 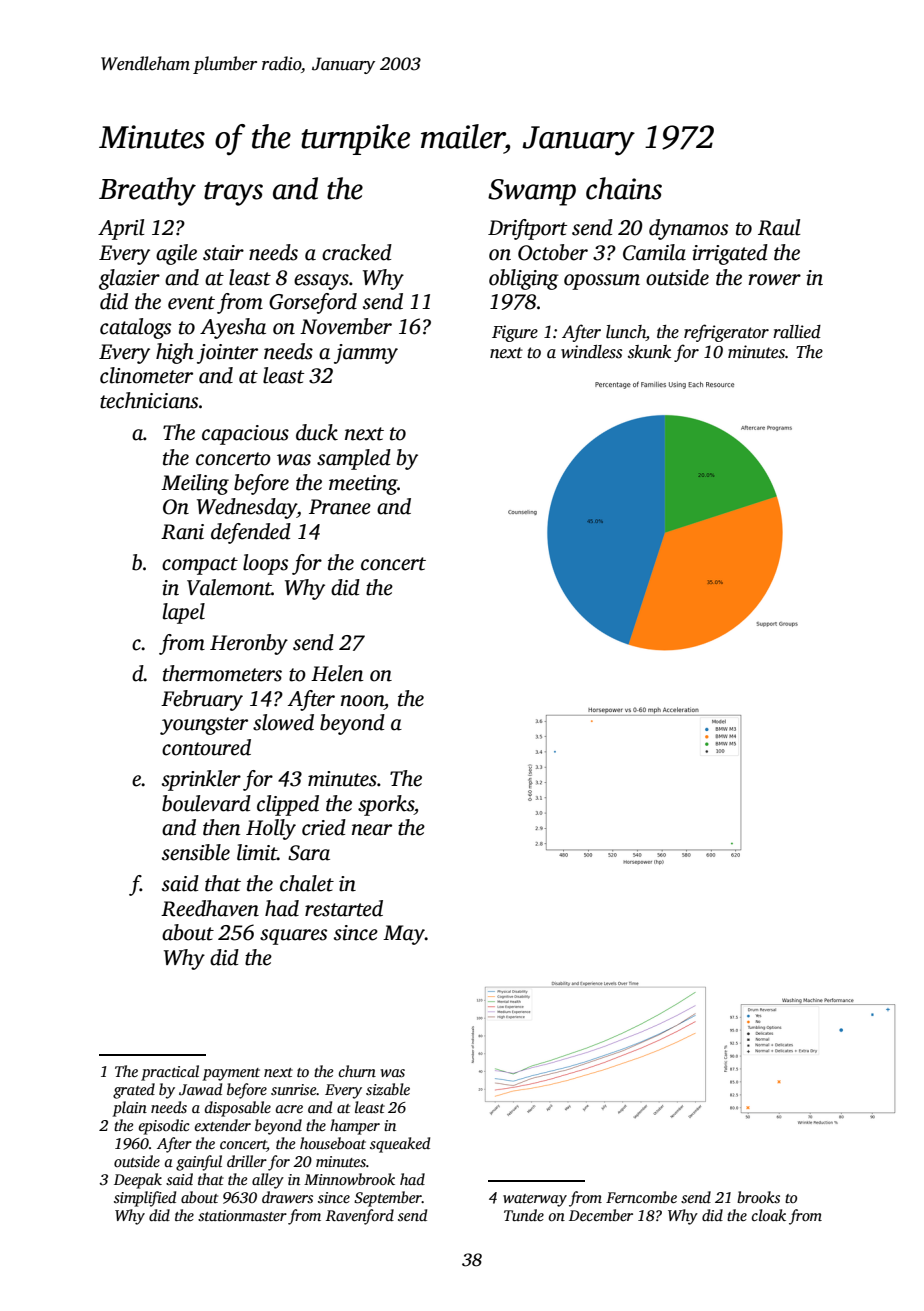 What do you see at coordinates (337, 673) in the page?
I see `Helen` at bounding box center [337, 673].
